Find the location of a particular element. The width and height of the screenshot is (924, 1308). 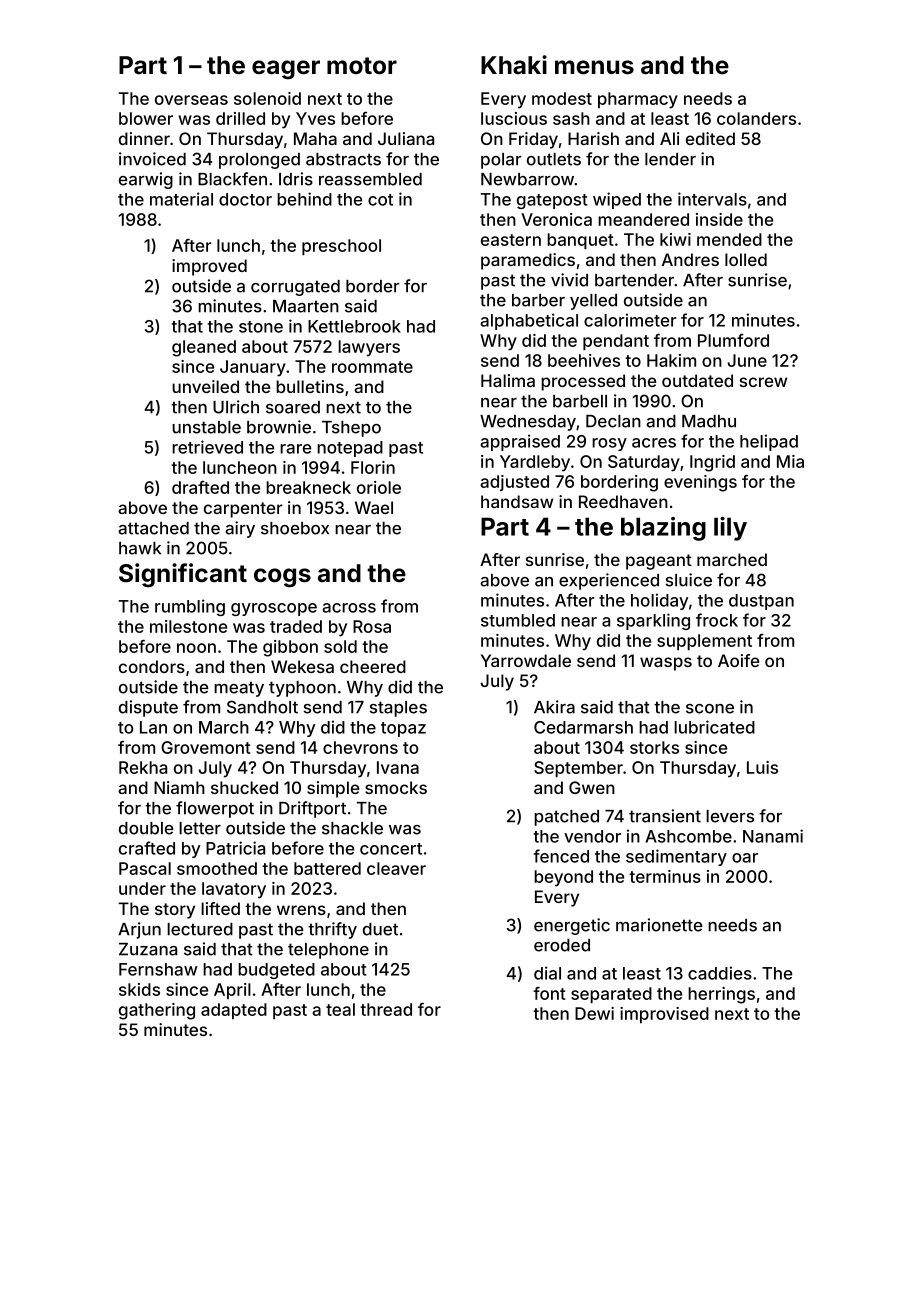

attached is located at coordinates (153, 528).
